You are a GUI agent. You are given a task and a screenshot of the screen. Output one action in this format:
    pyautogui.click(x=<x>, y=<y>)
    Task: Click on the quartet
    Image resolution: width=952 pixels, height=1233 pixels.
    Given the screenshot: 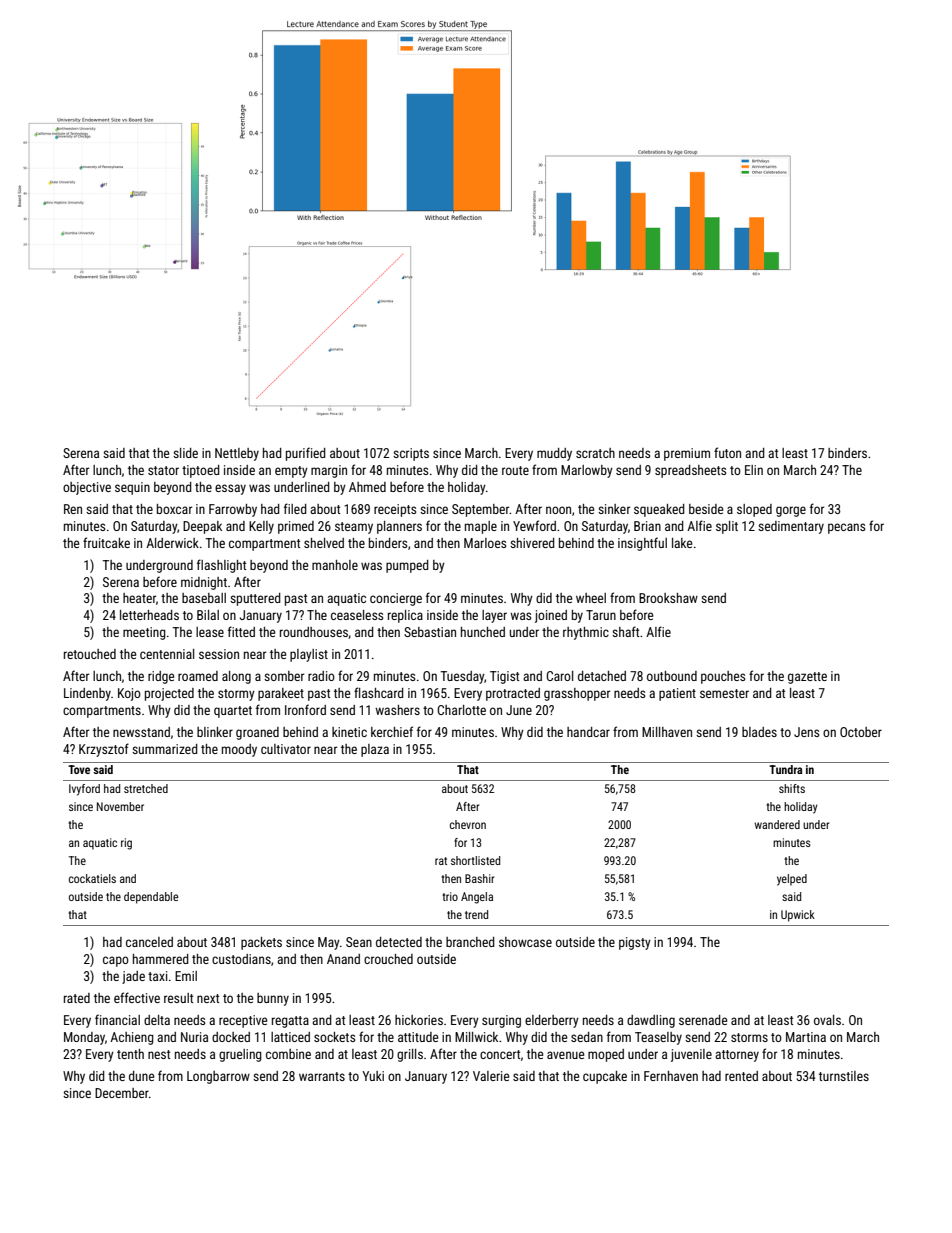 What is the action you would take?
    pyautogui.click(x=233, y=712)
